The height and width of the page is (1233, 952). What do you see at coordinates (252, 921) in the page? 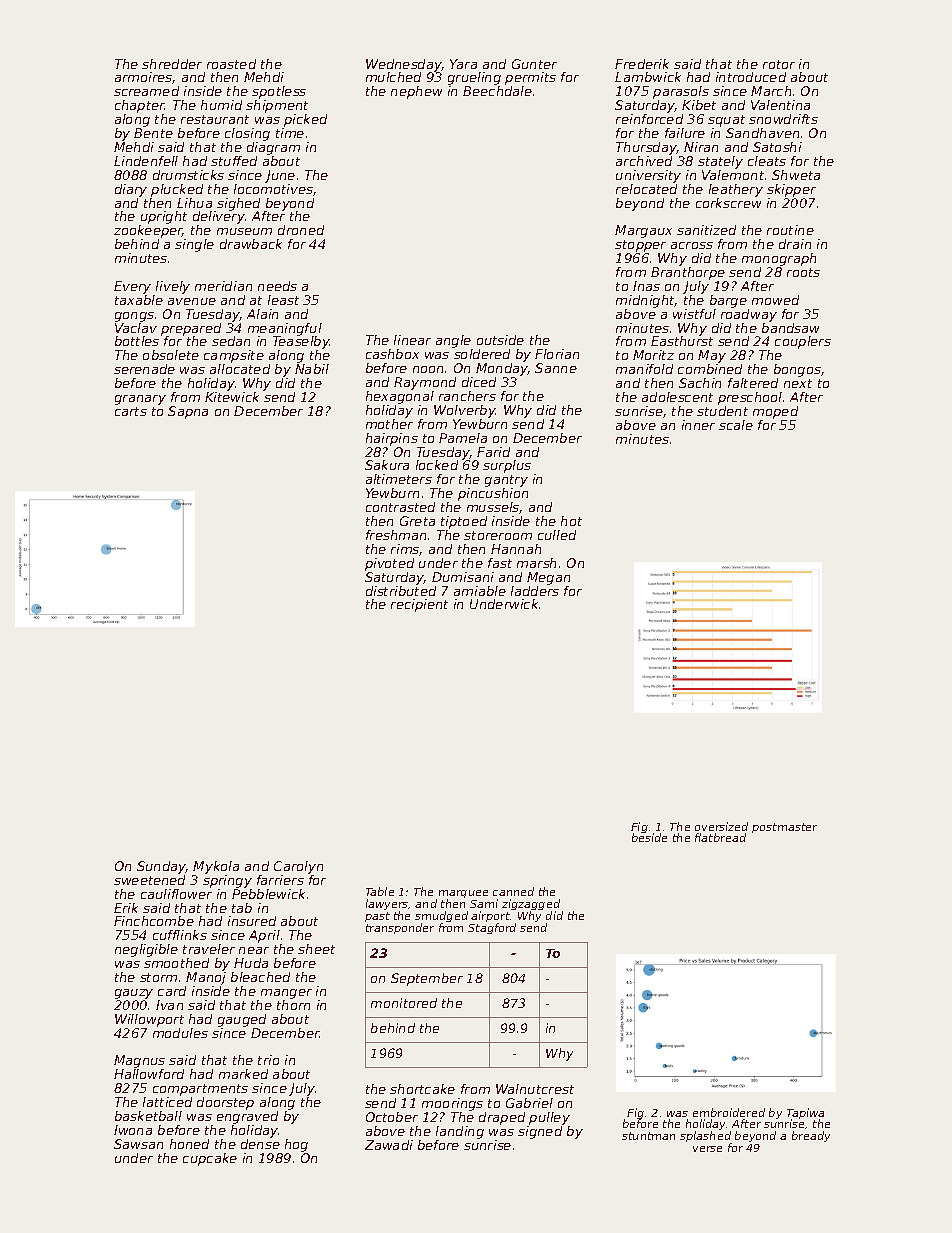
I see `insured` at bounding box center [252, 921].
